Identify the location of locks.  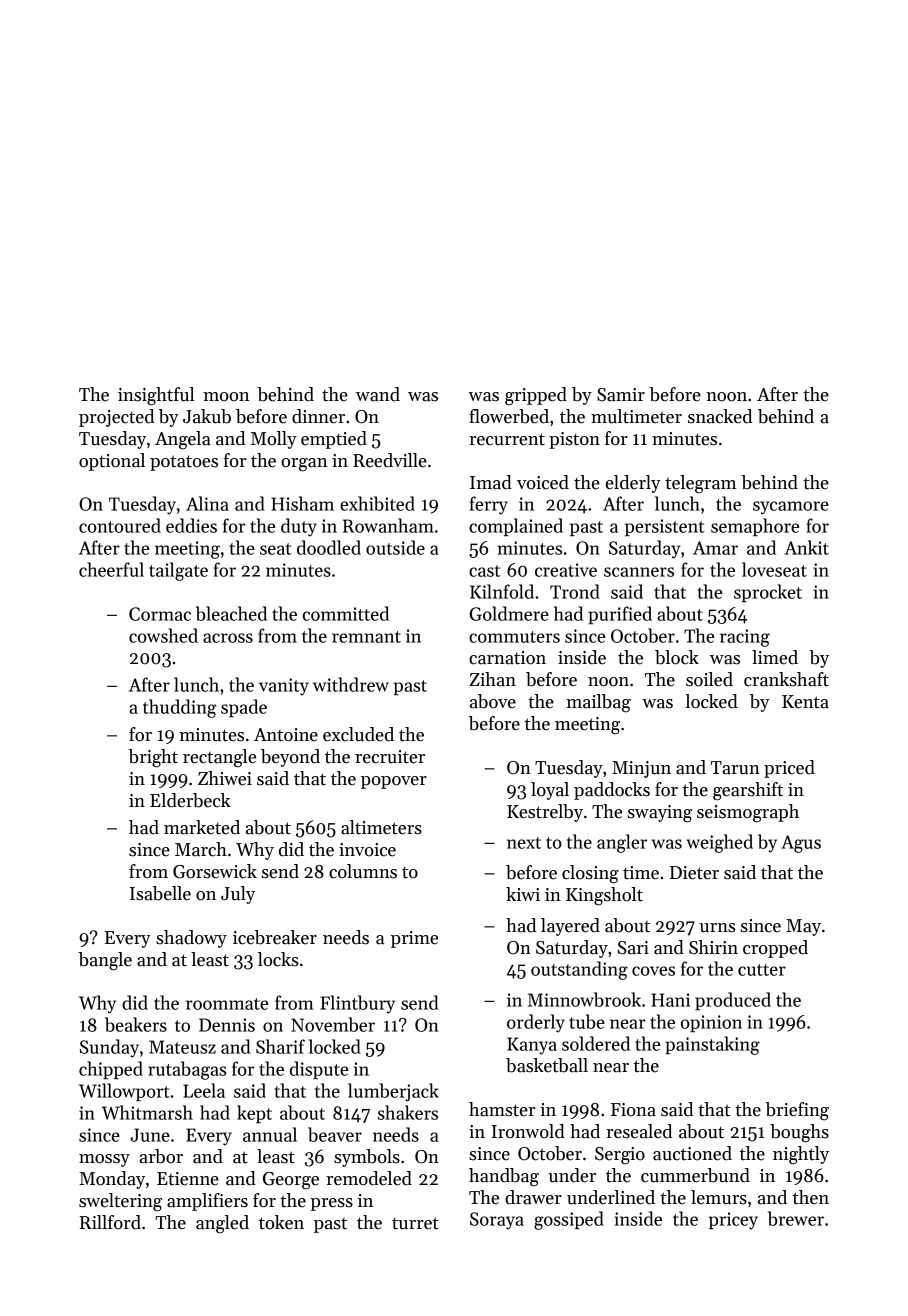
(278, 959).
